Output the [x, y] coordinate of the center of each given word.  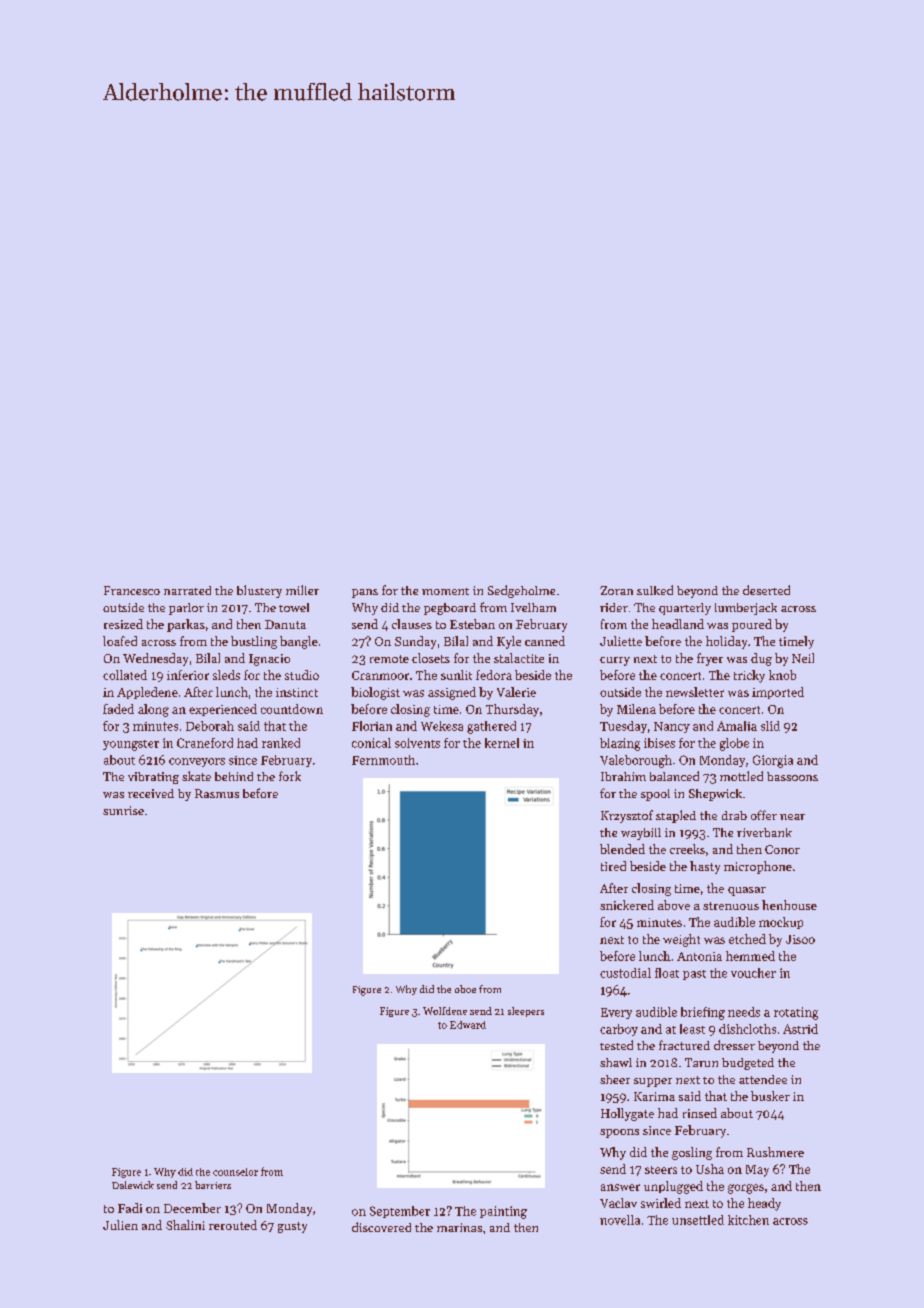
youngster [131, 745]
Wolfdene [445, 1011]
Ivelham [533, 607]
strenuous [731, 906]
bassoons [792, 776]
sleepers [526, 1012]
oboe [465, 989]
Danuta [285, 624]
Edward [468, 1025]
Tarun [701, 1062]
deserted [766, 590]
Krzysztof [627, 816]
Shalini [185, 1225]
